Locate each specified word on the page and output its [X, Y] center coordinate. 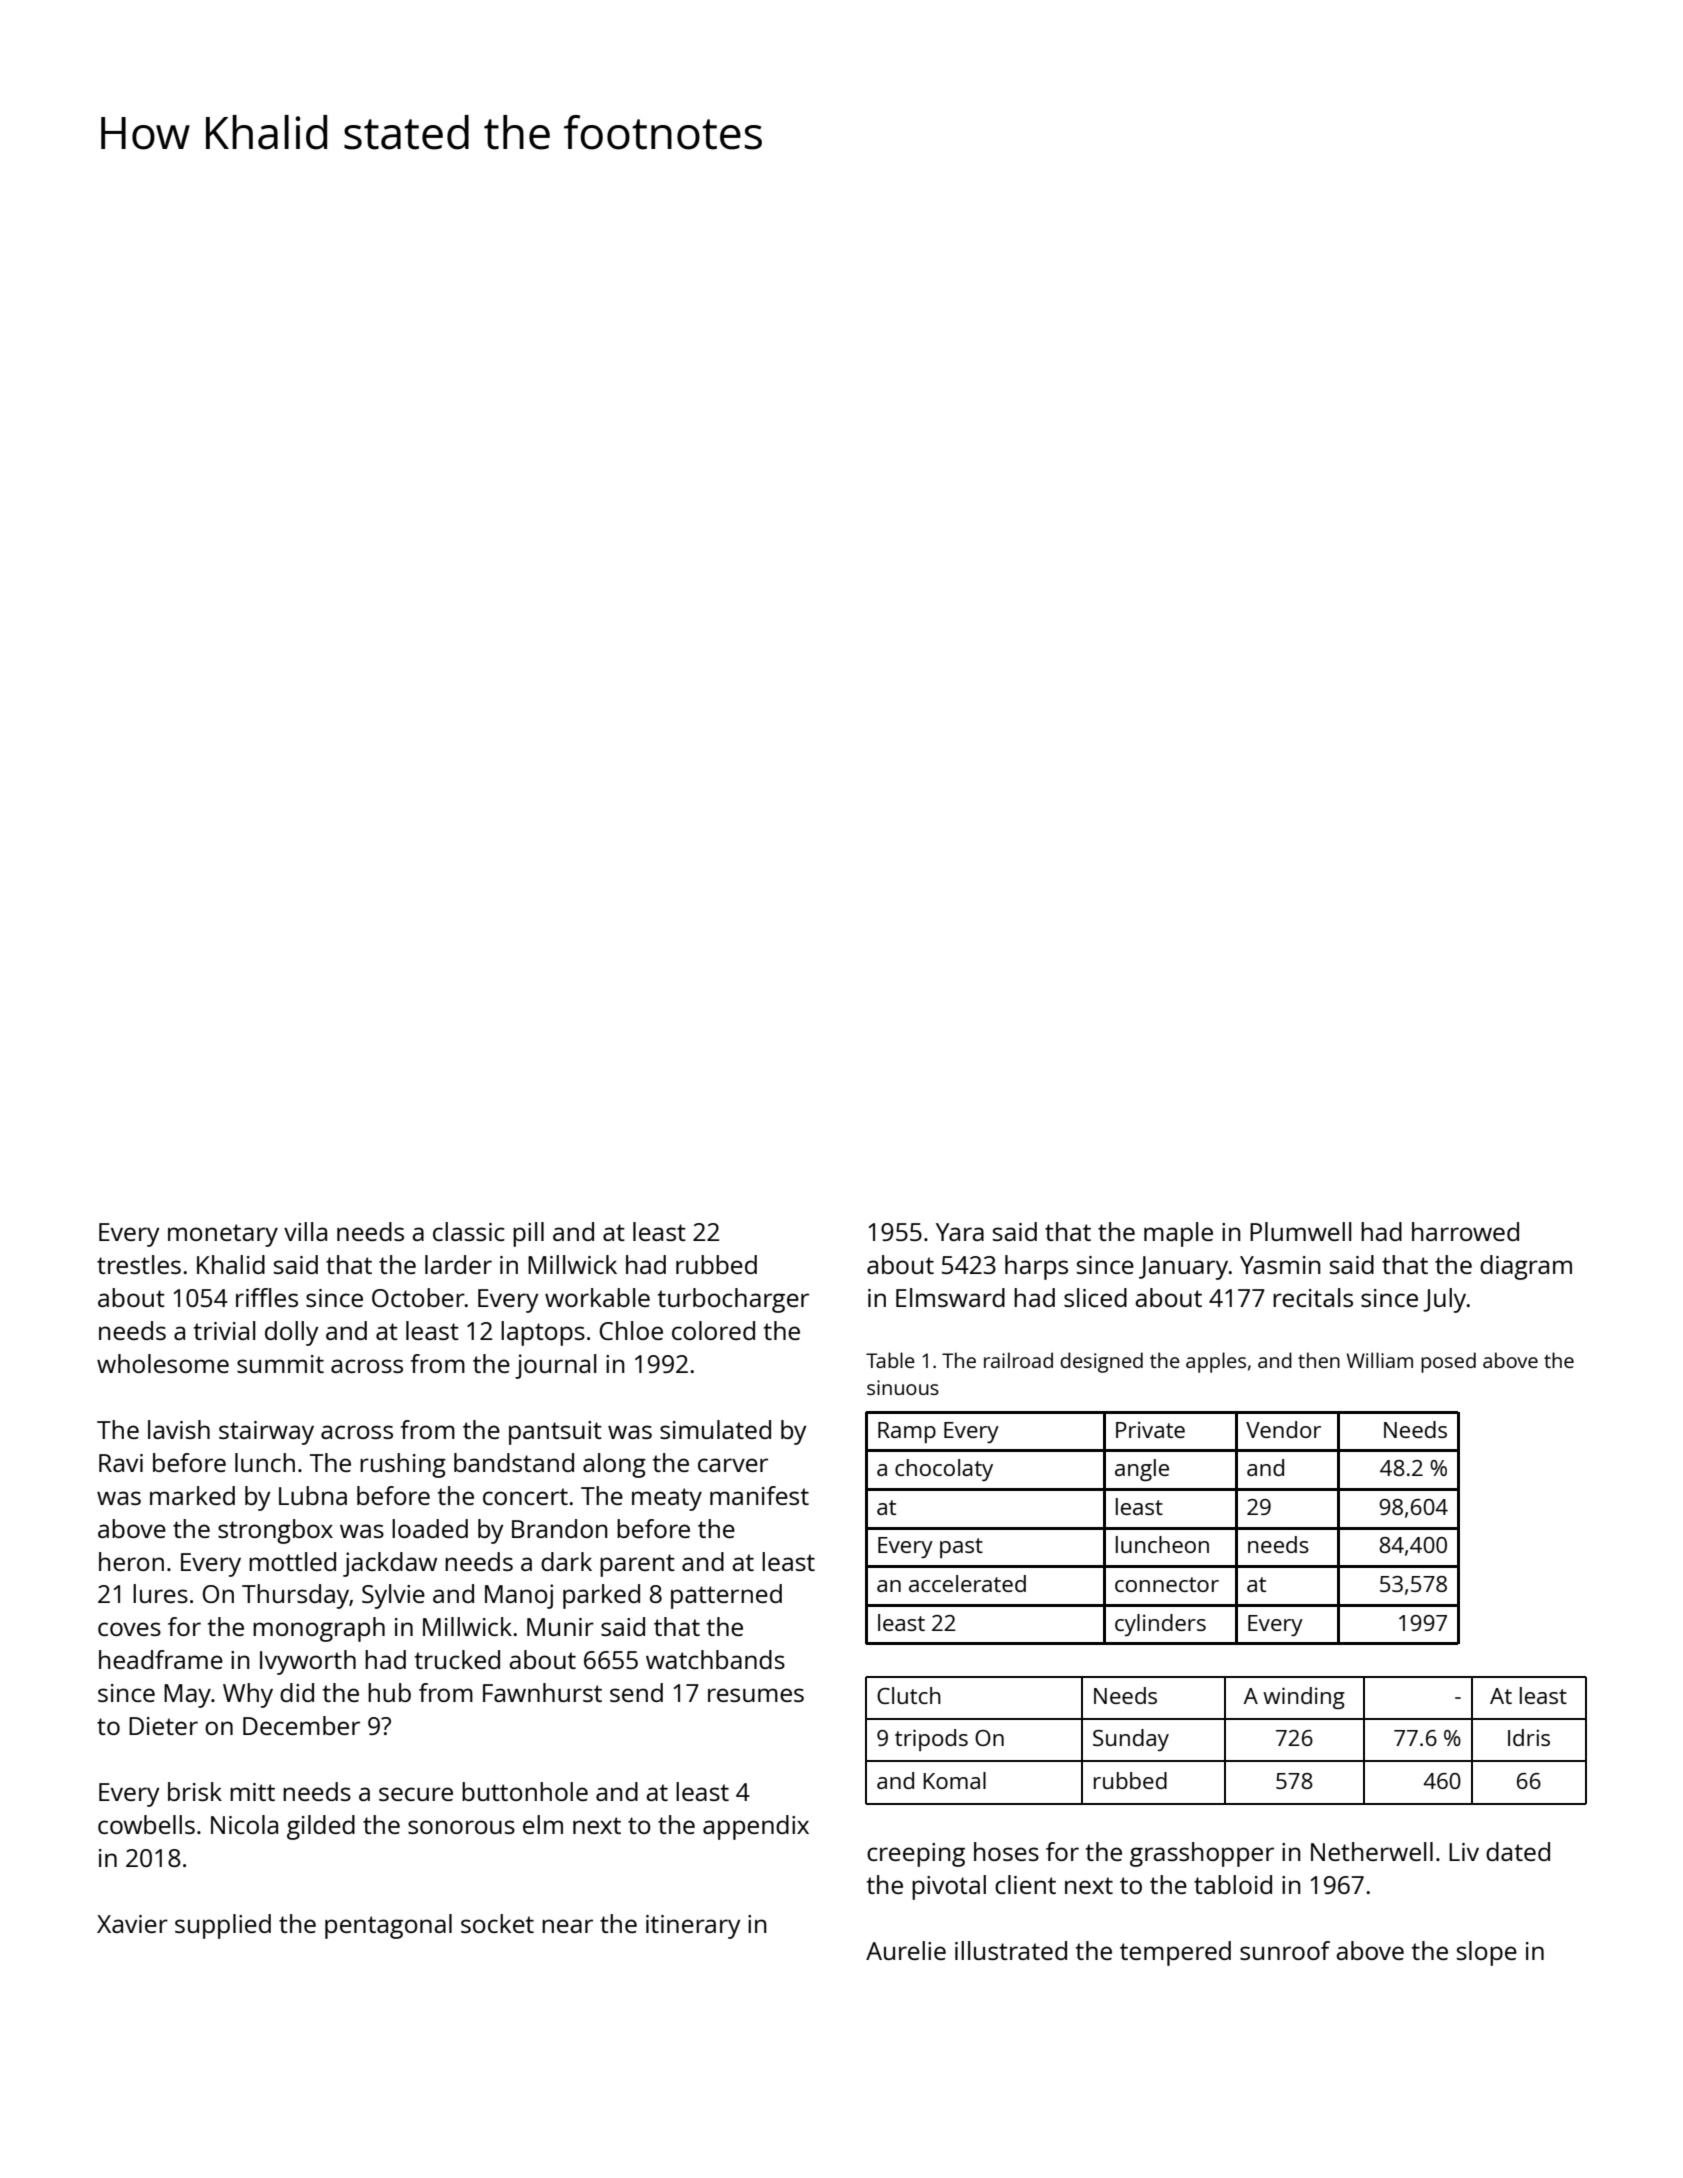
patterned [726, 1596]
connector [1167, 1584]
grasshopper [1202, 1854]
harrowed [1465, 1231]
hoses [1006, 1851]
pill [528, 1234]
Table [890, 1360]
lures [160, 1593]
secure [416, 1794]
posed [1448, 1362]
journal [555, 1366]
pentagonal [388, 1926]
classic [469, 1231]
